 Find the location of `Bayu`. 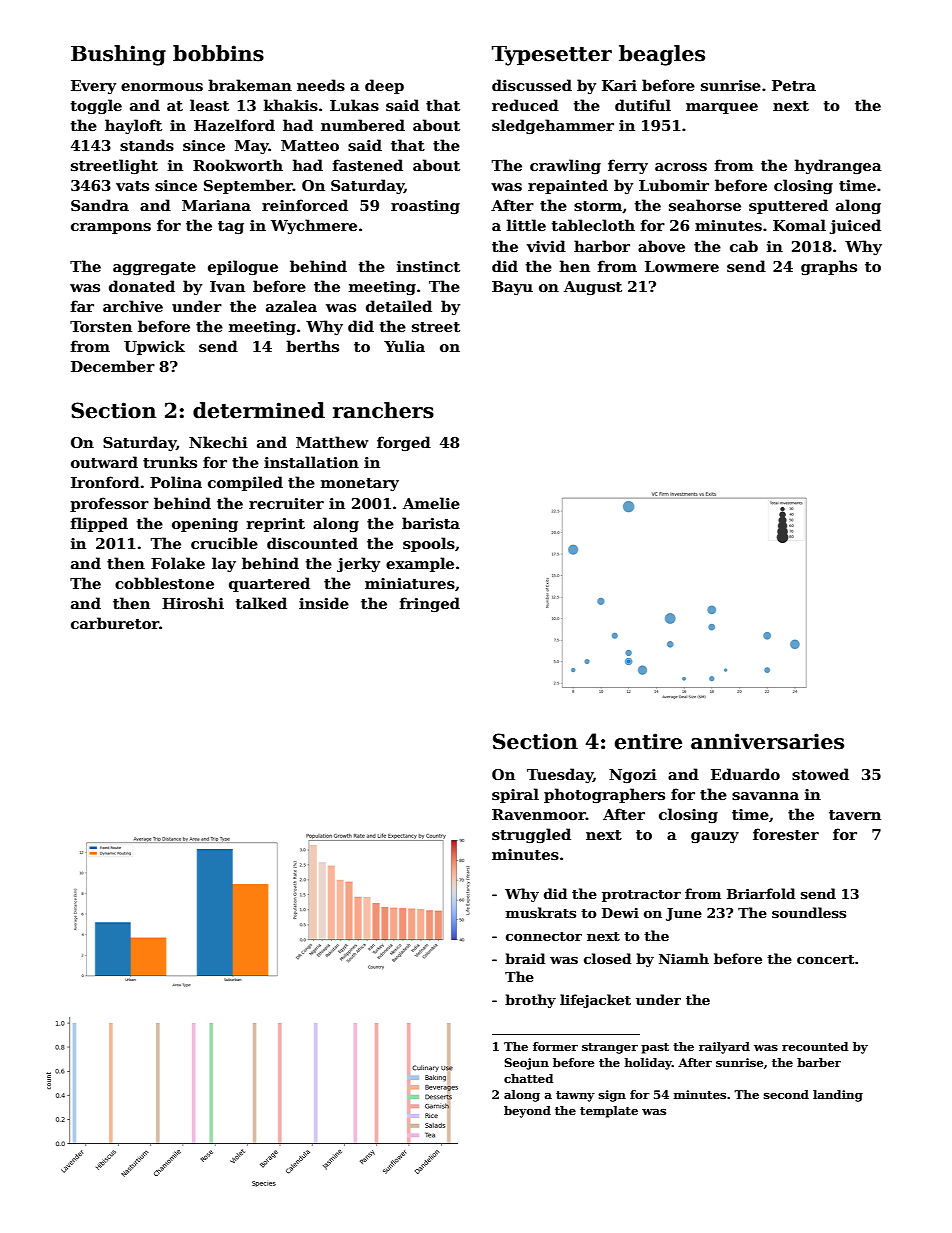

Bayu is located at coordinates (512, 288).
